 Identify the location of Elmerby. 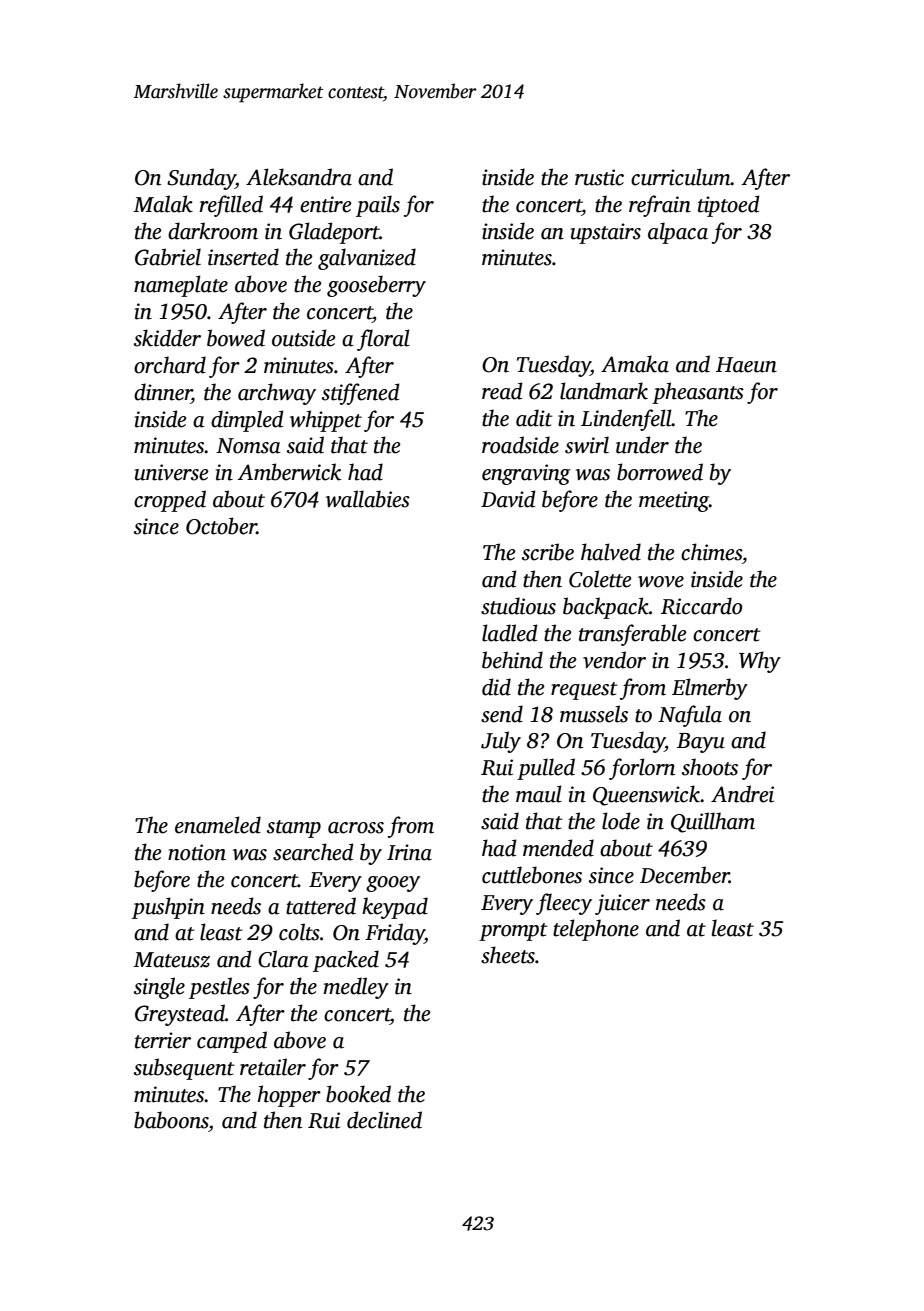
(710, 689).
